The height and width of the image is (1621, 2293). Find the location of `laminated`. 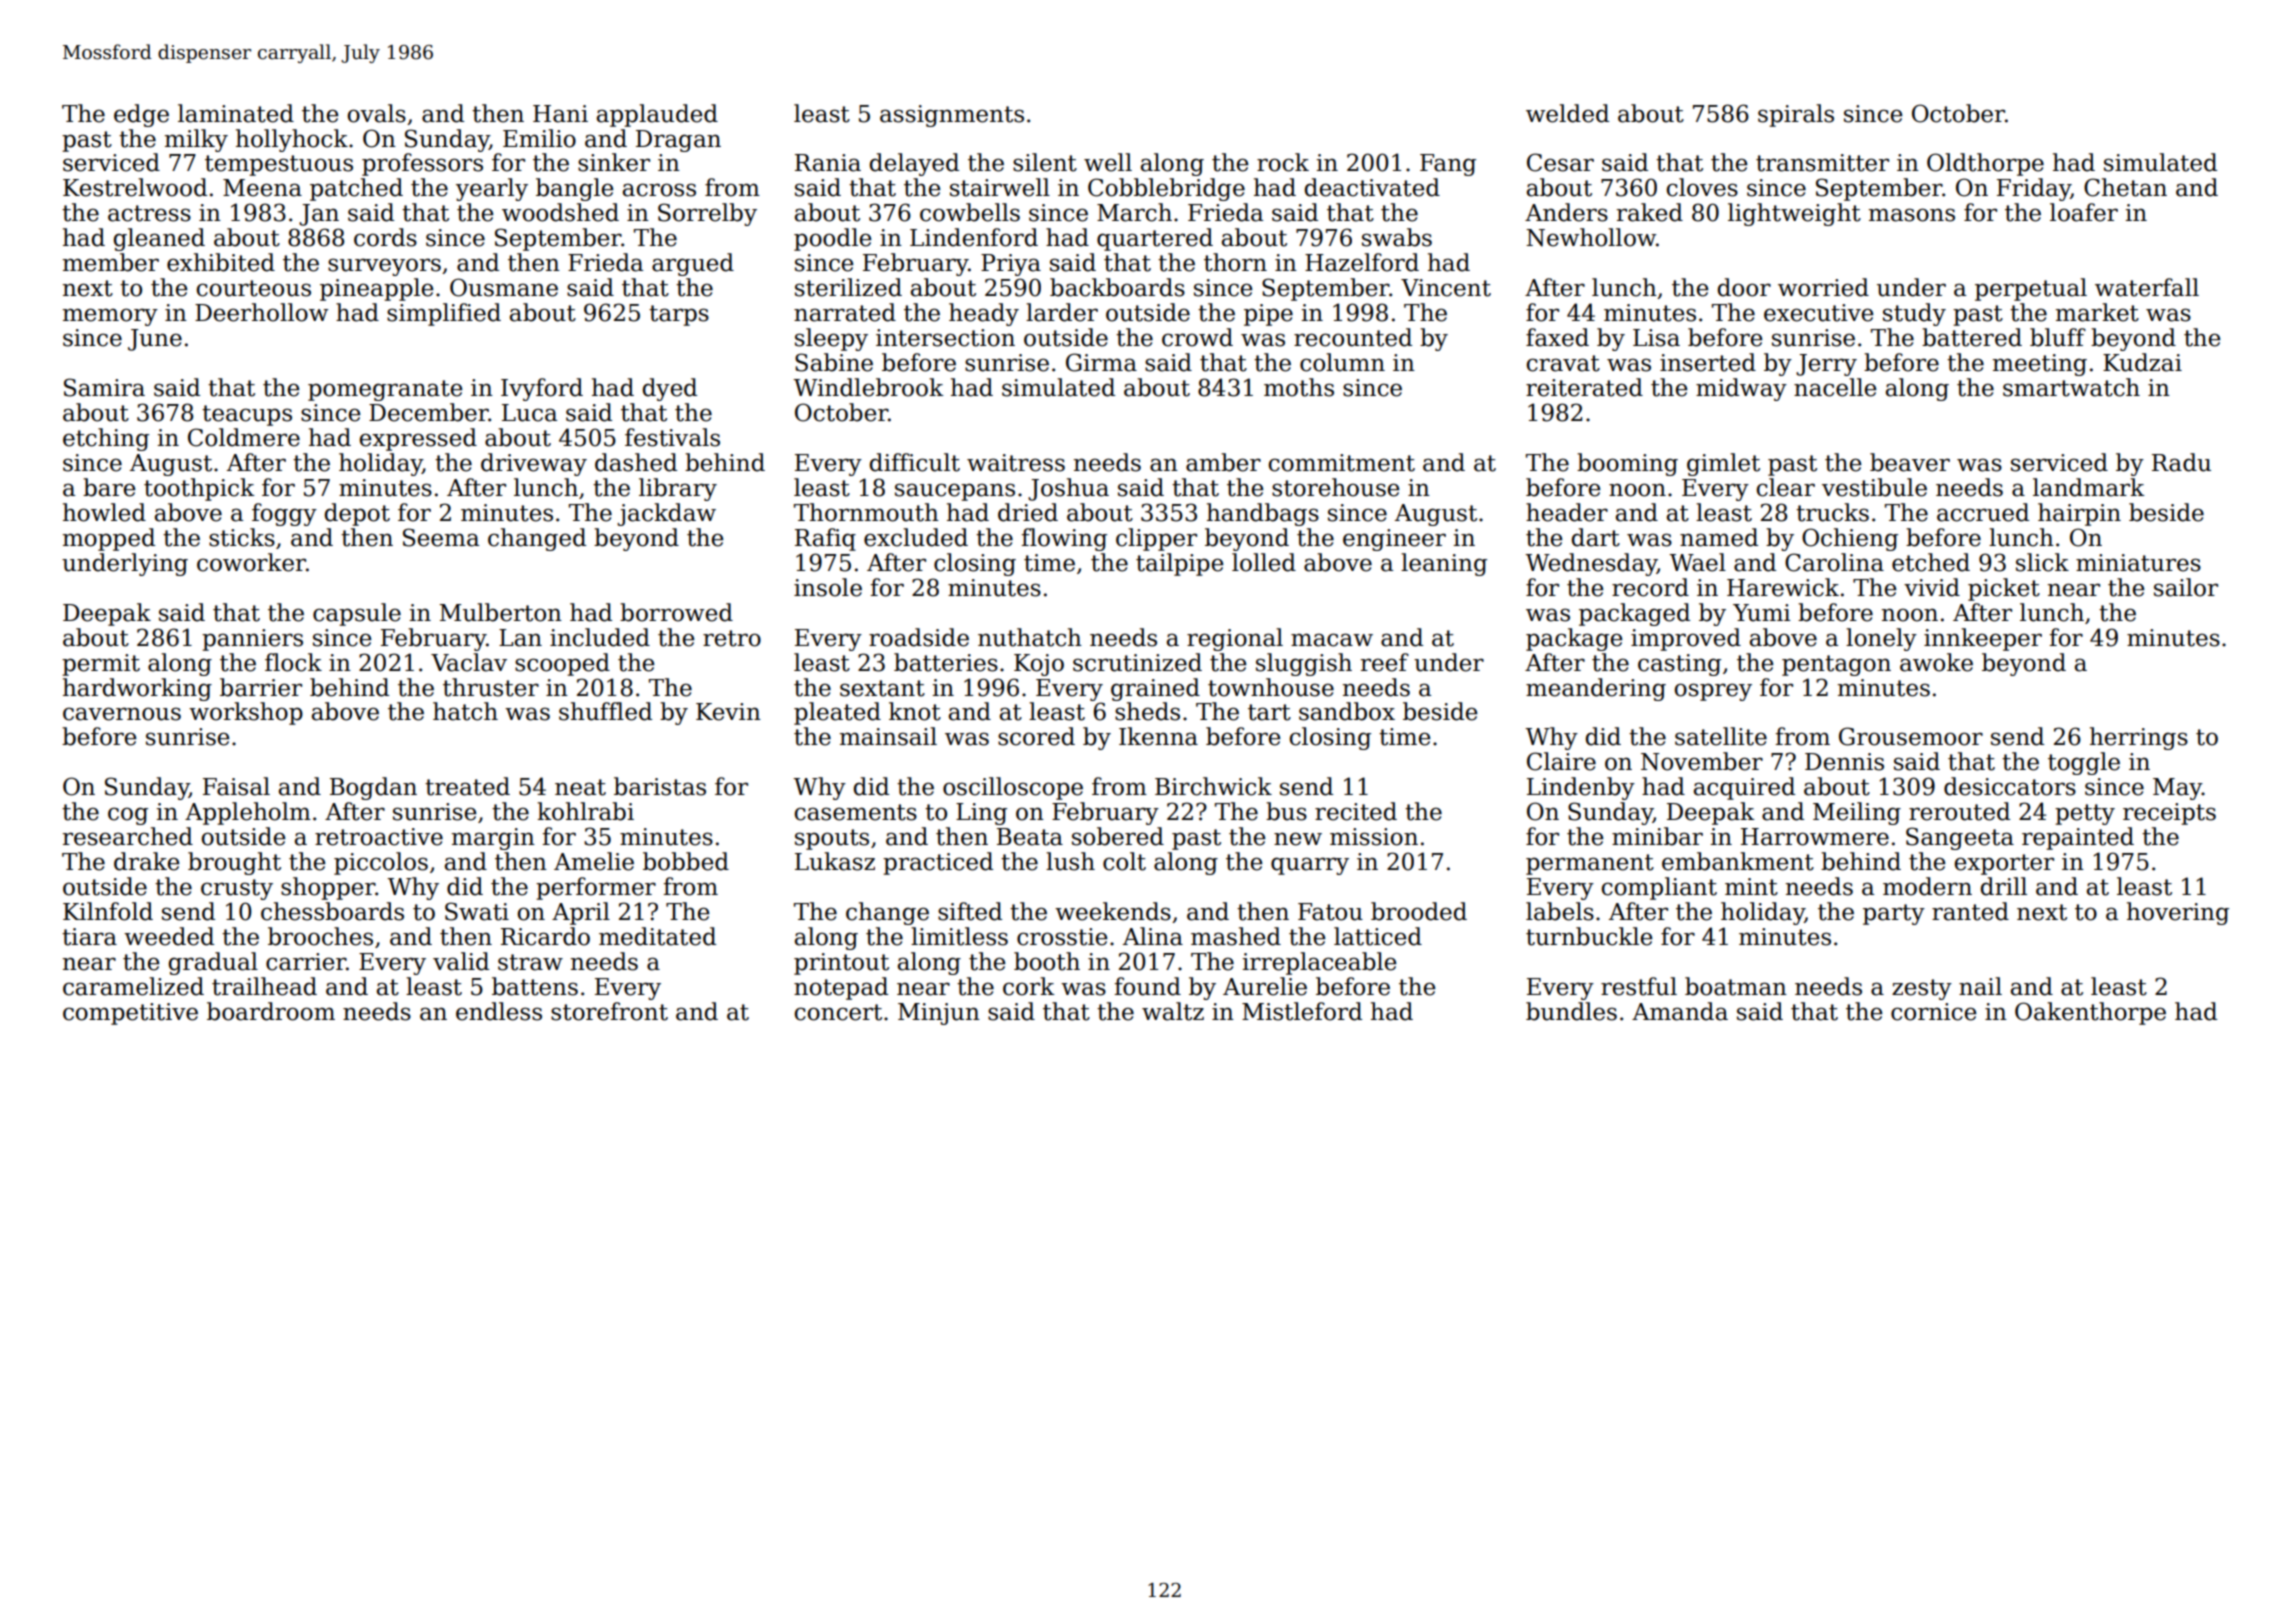

laminated is located at coordinates (236, 113).
